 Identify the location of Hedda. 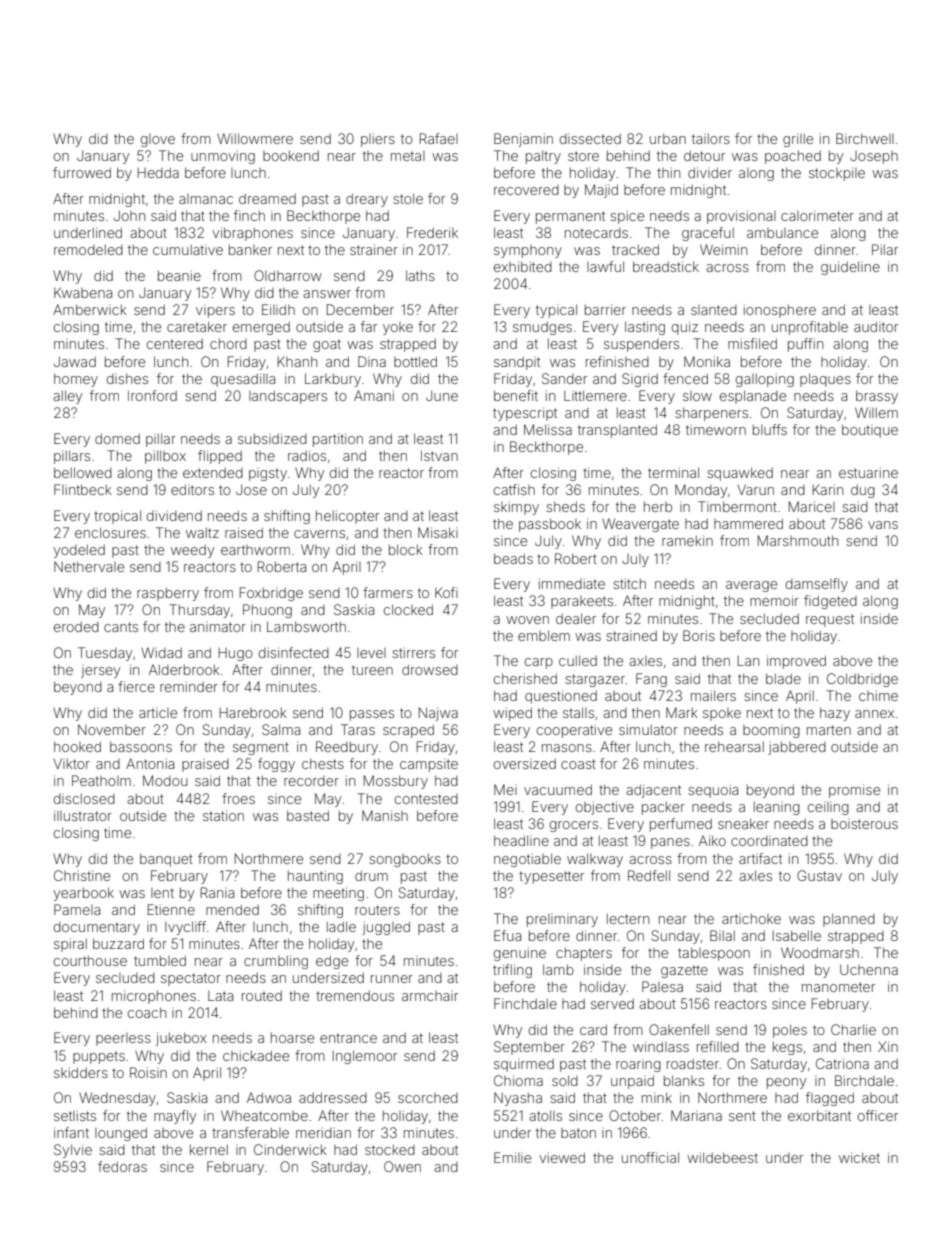
(158, 172).
